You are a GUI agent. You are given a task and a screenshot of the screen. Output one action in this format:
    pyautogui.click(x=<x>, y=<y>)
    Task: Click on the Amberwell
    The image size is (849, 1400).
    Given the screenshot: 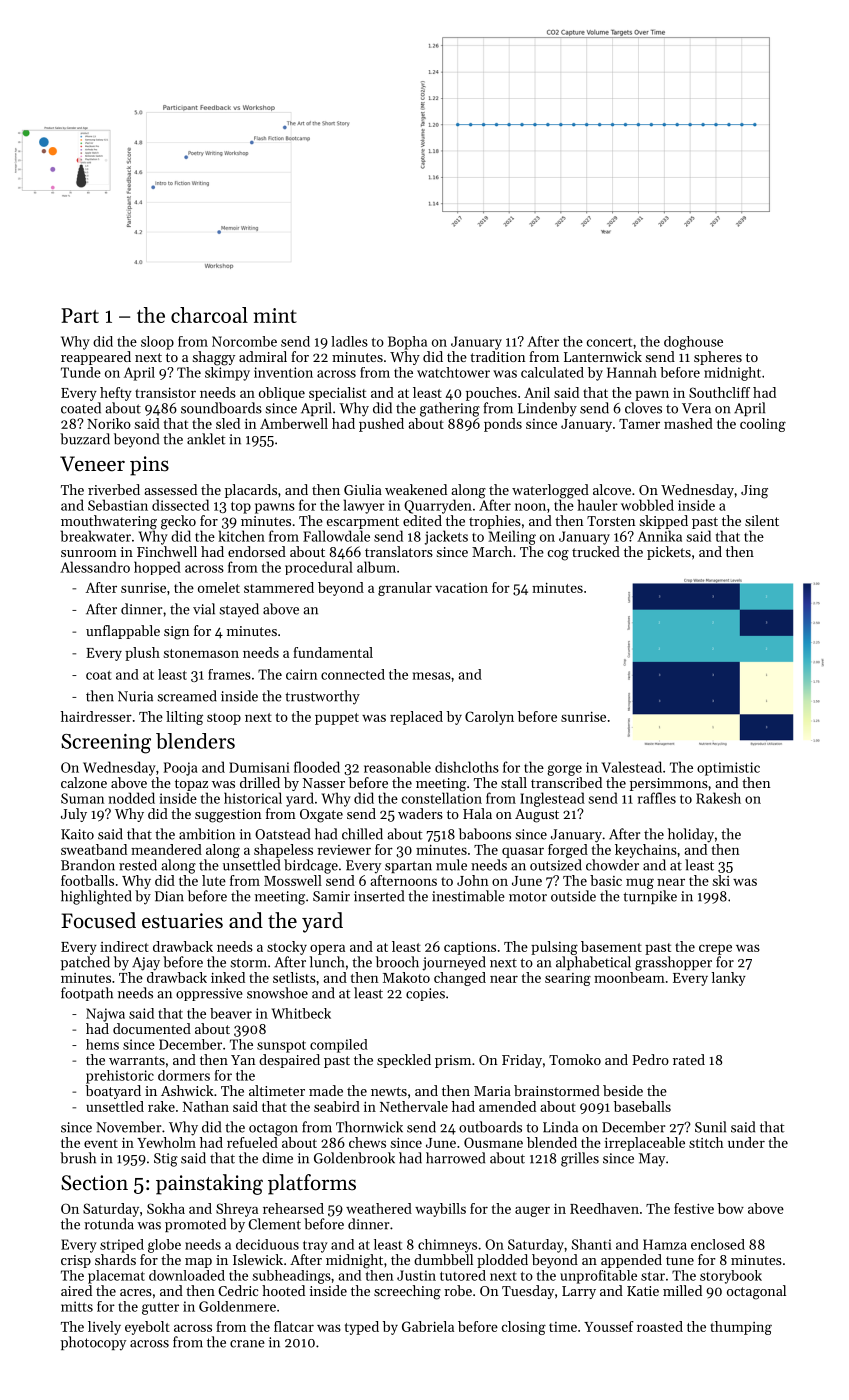 What is the action you would take?
    pyautogui.click(x=294, y=423)
